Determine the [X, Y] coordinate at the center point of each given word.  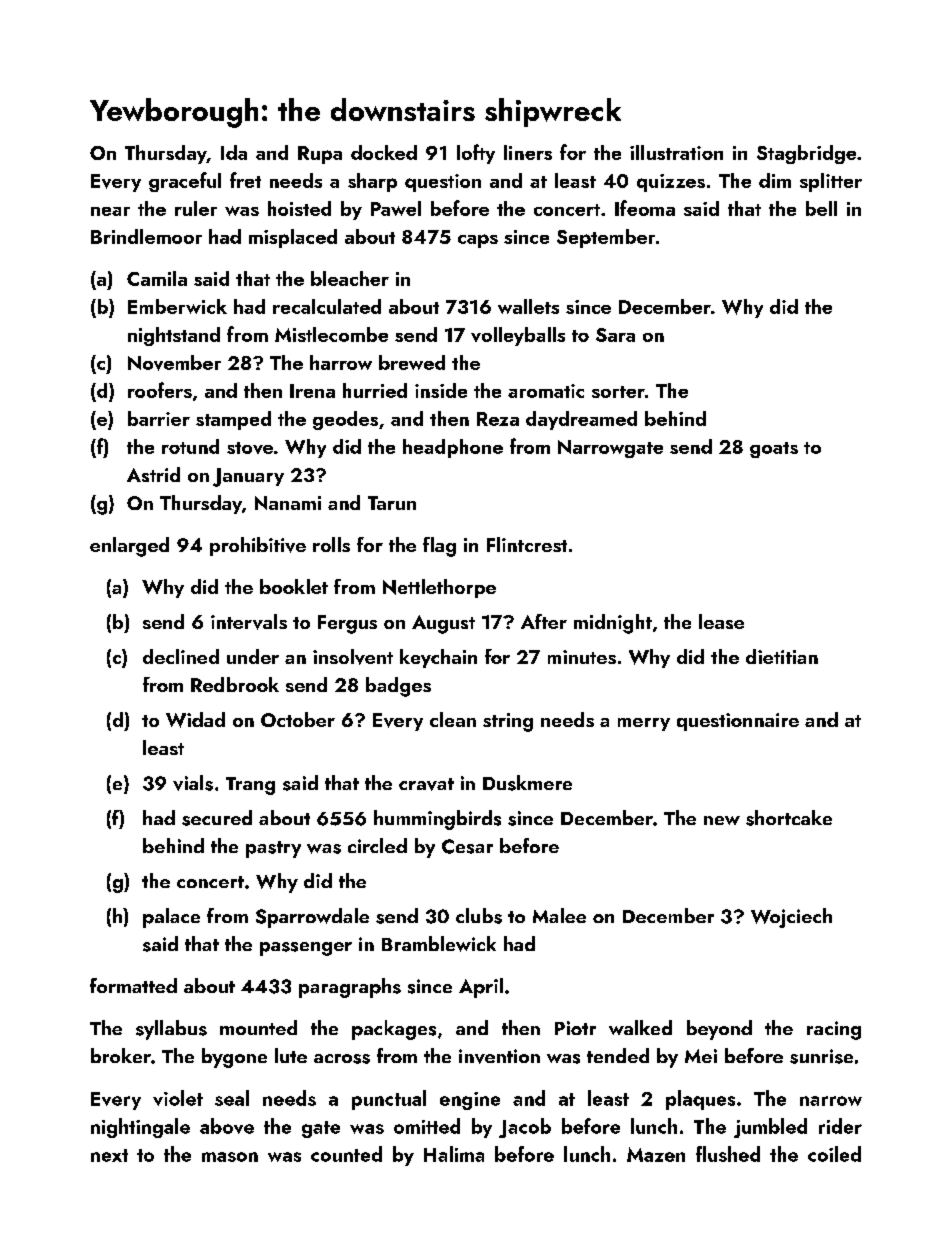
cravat [426, 784]
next [109, 1155]
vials [193, 783]
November [174, 363]
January [248, 477]
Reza [498, 419]
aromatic [546, 391]
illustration [676, 152]
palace [171, 918]
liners [528, 152]
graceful [185, 182]
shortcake [789, 818]
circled [377, 845]
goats [774, 450]
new [722, 820]
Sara [615, 335]
